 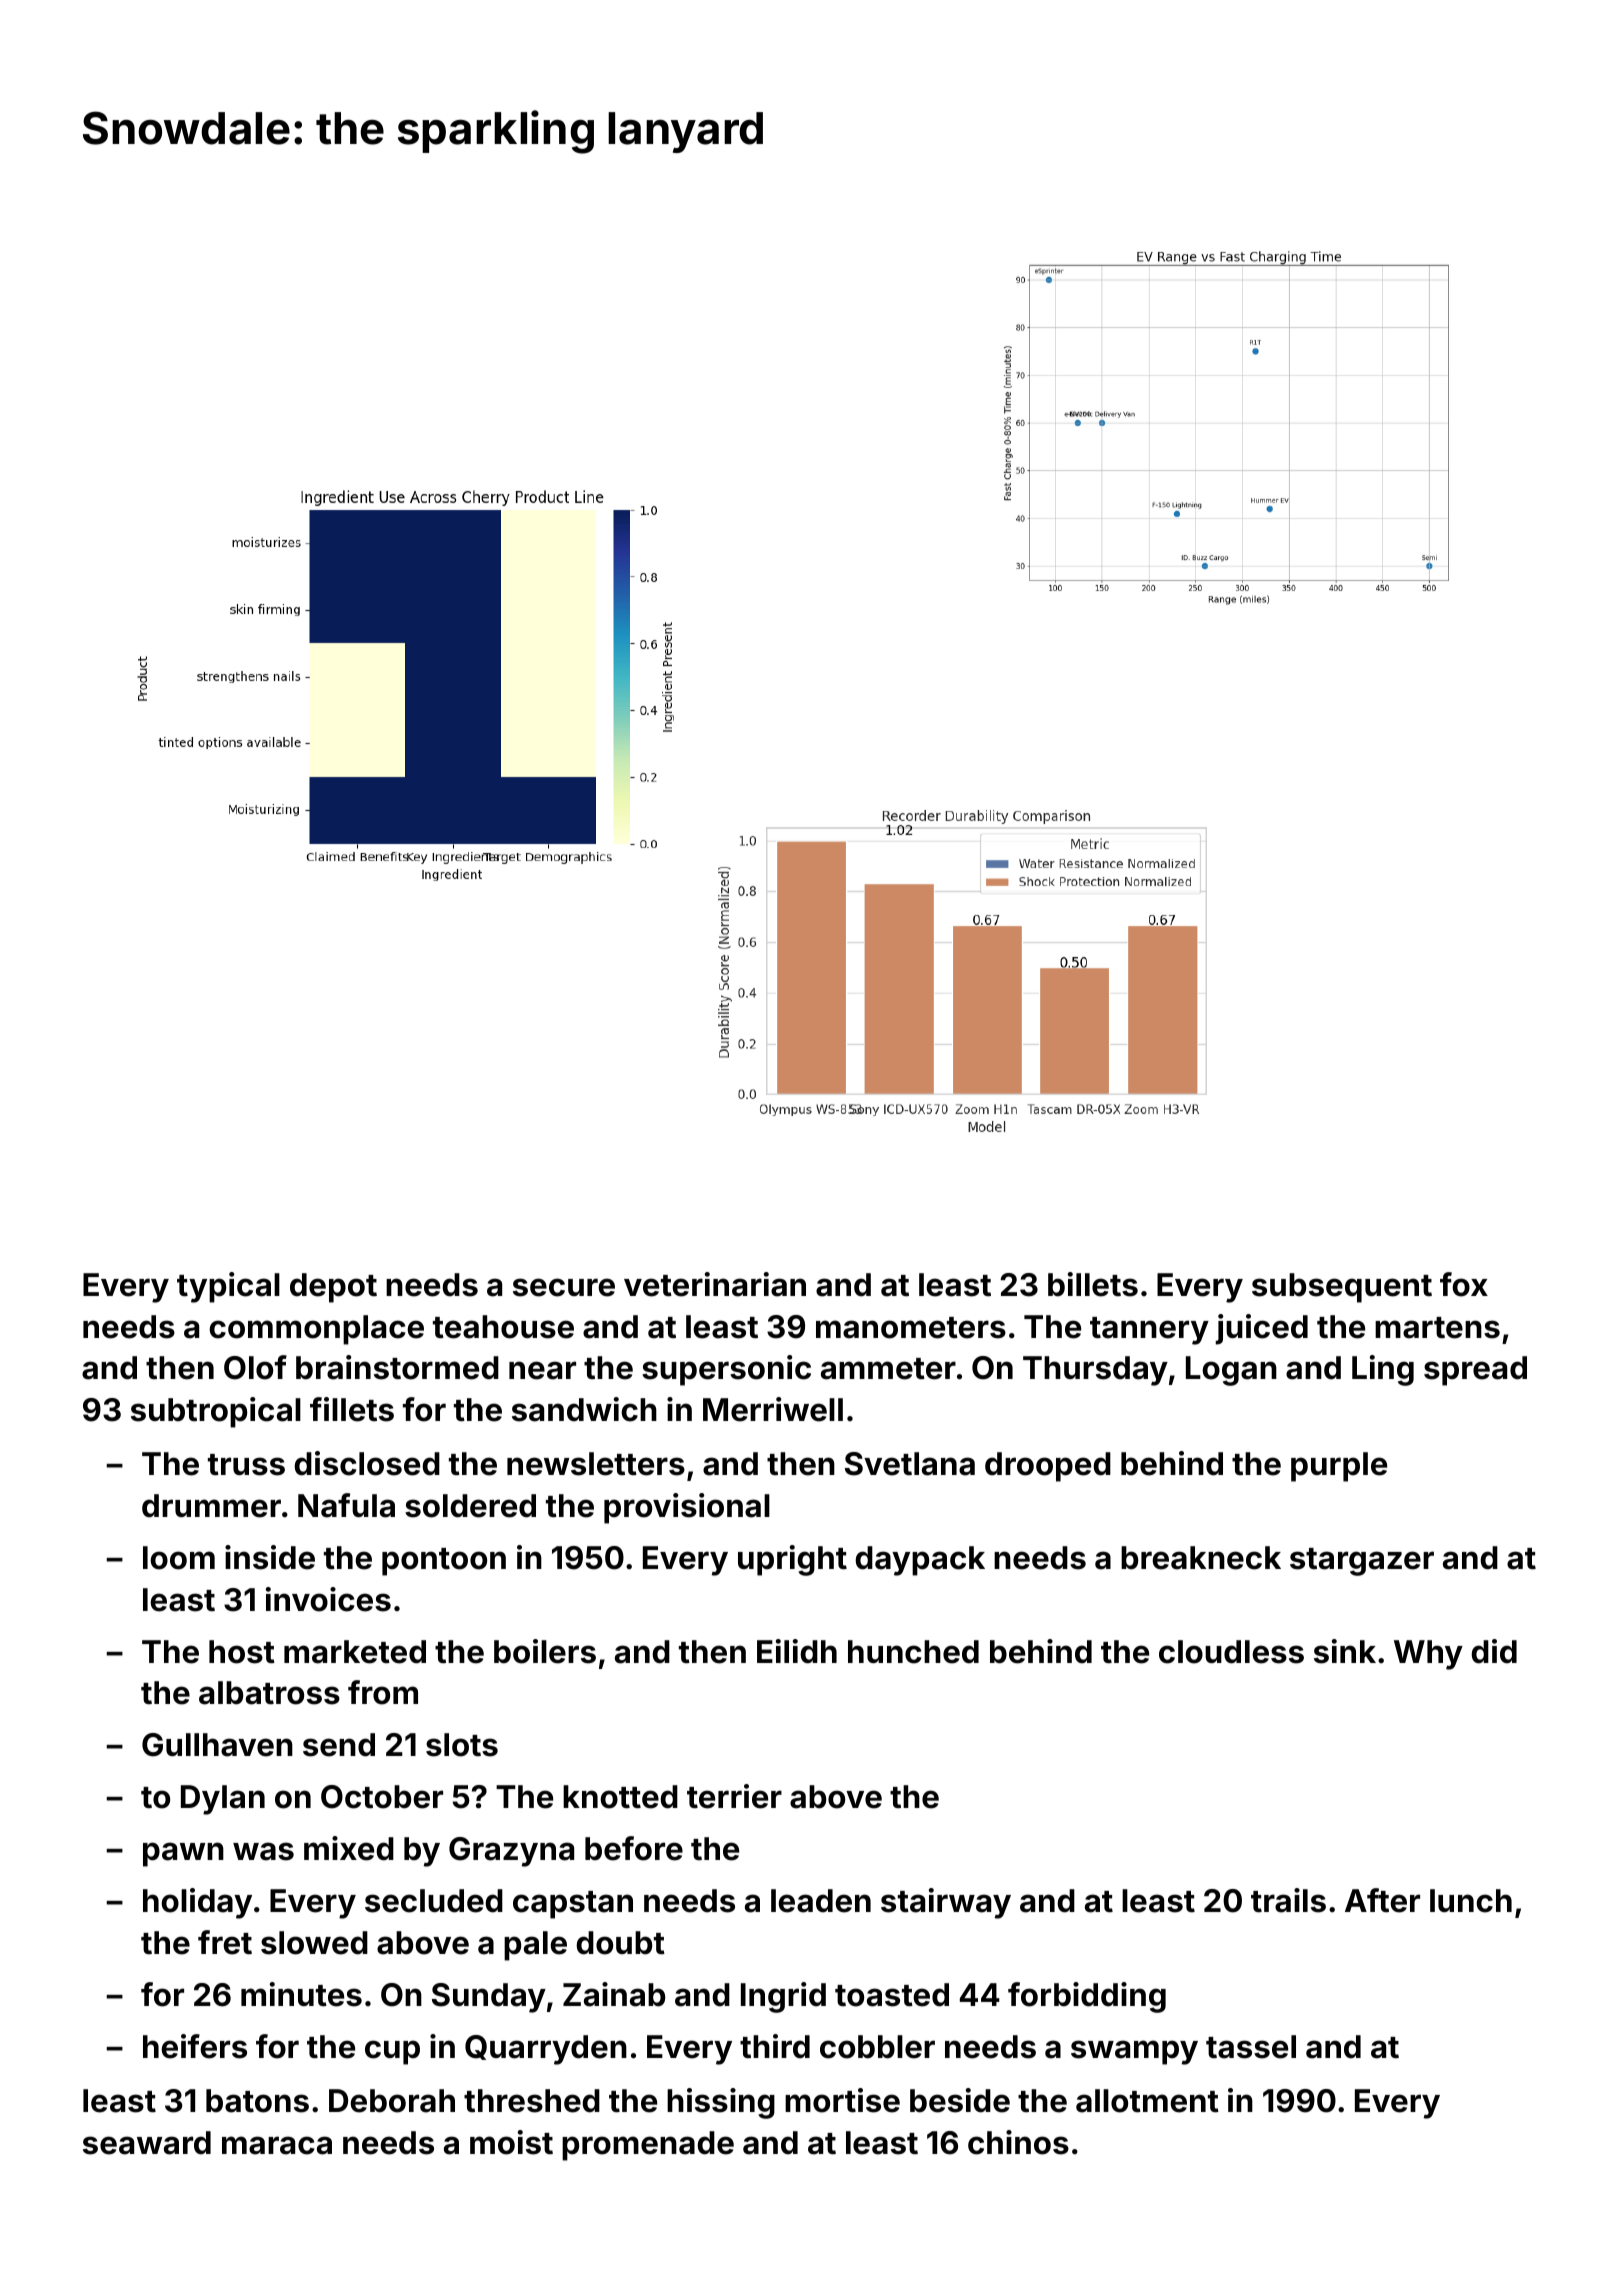 I want to click on before, so click(x=634, y=1848).
